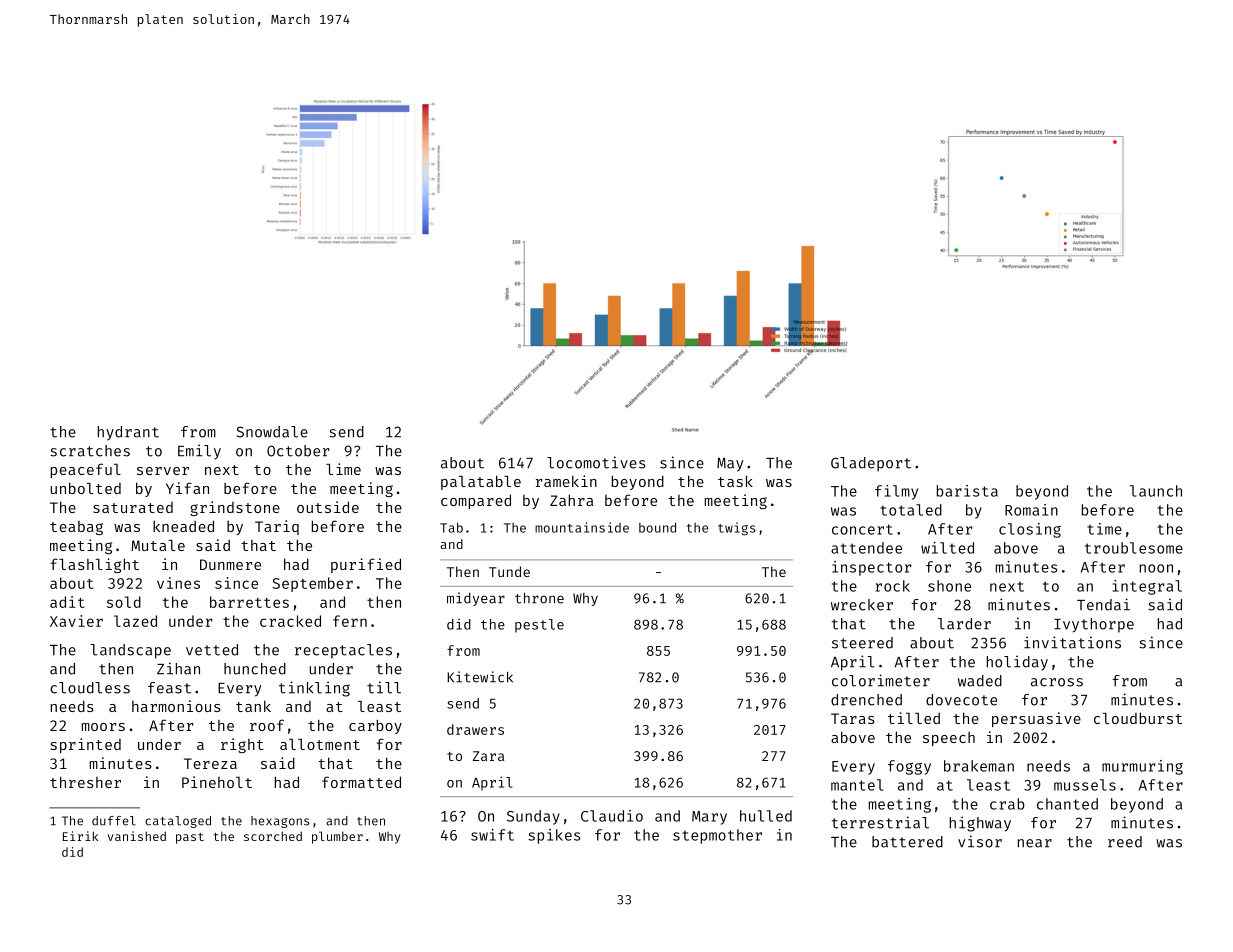 The height and width of the screenshot is (952, 1233). What do you see at coordinates (907, 842) in the screenshot?
I see `battered` at bounding box center [907, 842].
